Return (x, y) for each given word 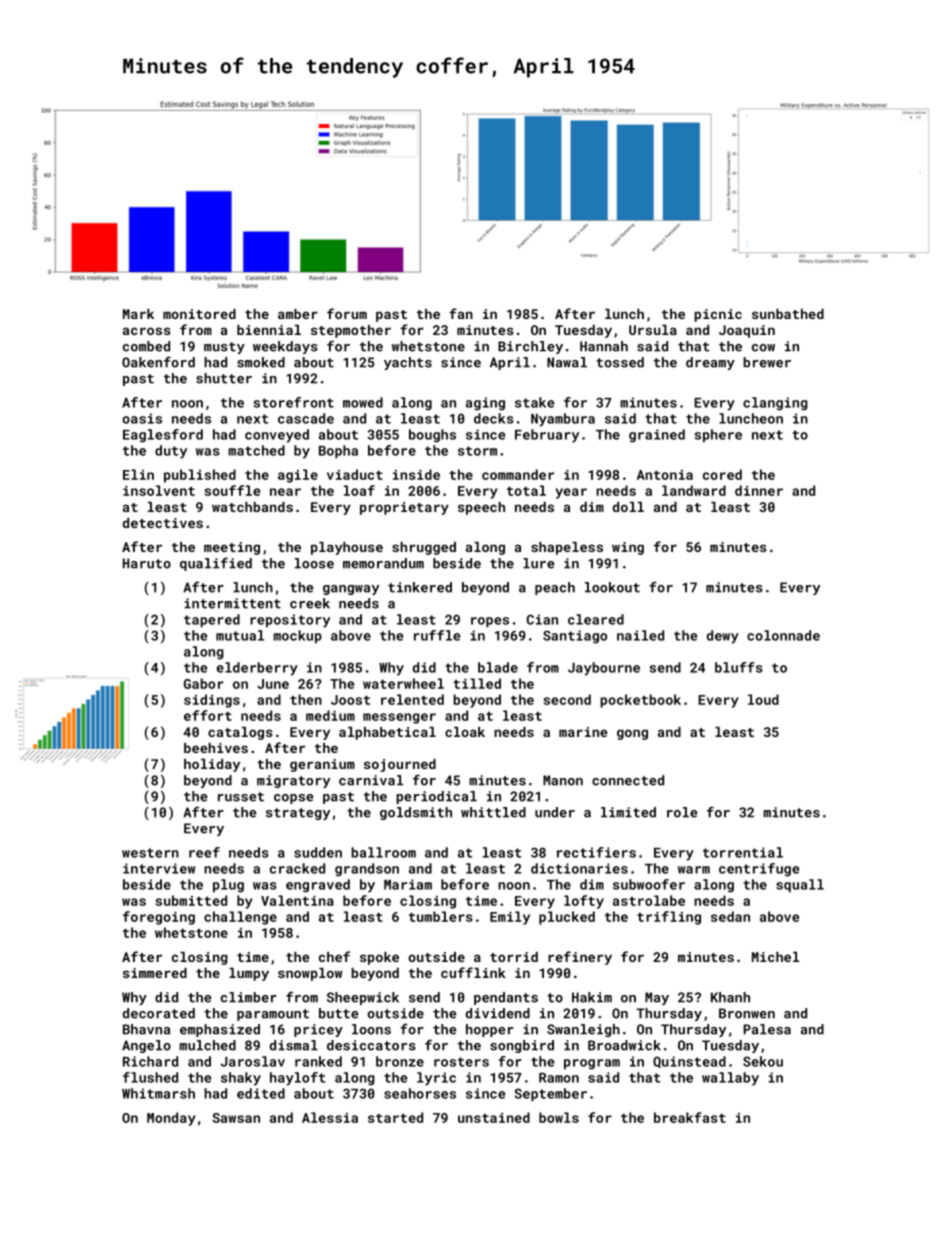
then (306, 699)
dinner (759, 490)
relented (412, 699)
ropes (490, 622)
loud (763, 699)
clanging (775, 404)
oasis (142, 418)
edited (261, 1093)
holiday (212, 765)
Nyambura (563, 420)
